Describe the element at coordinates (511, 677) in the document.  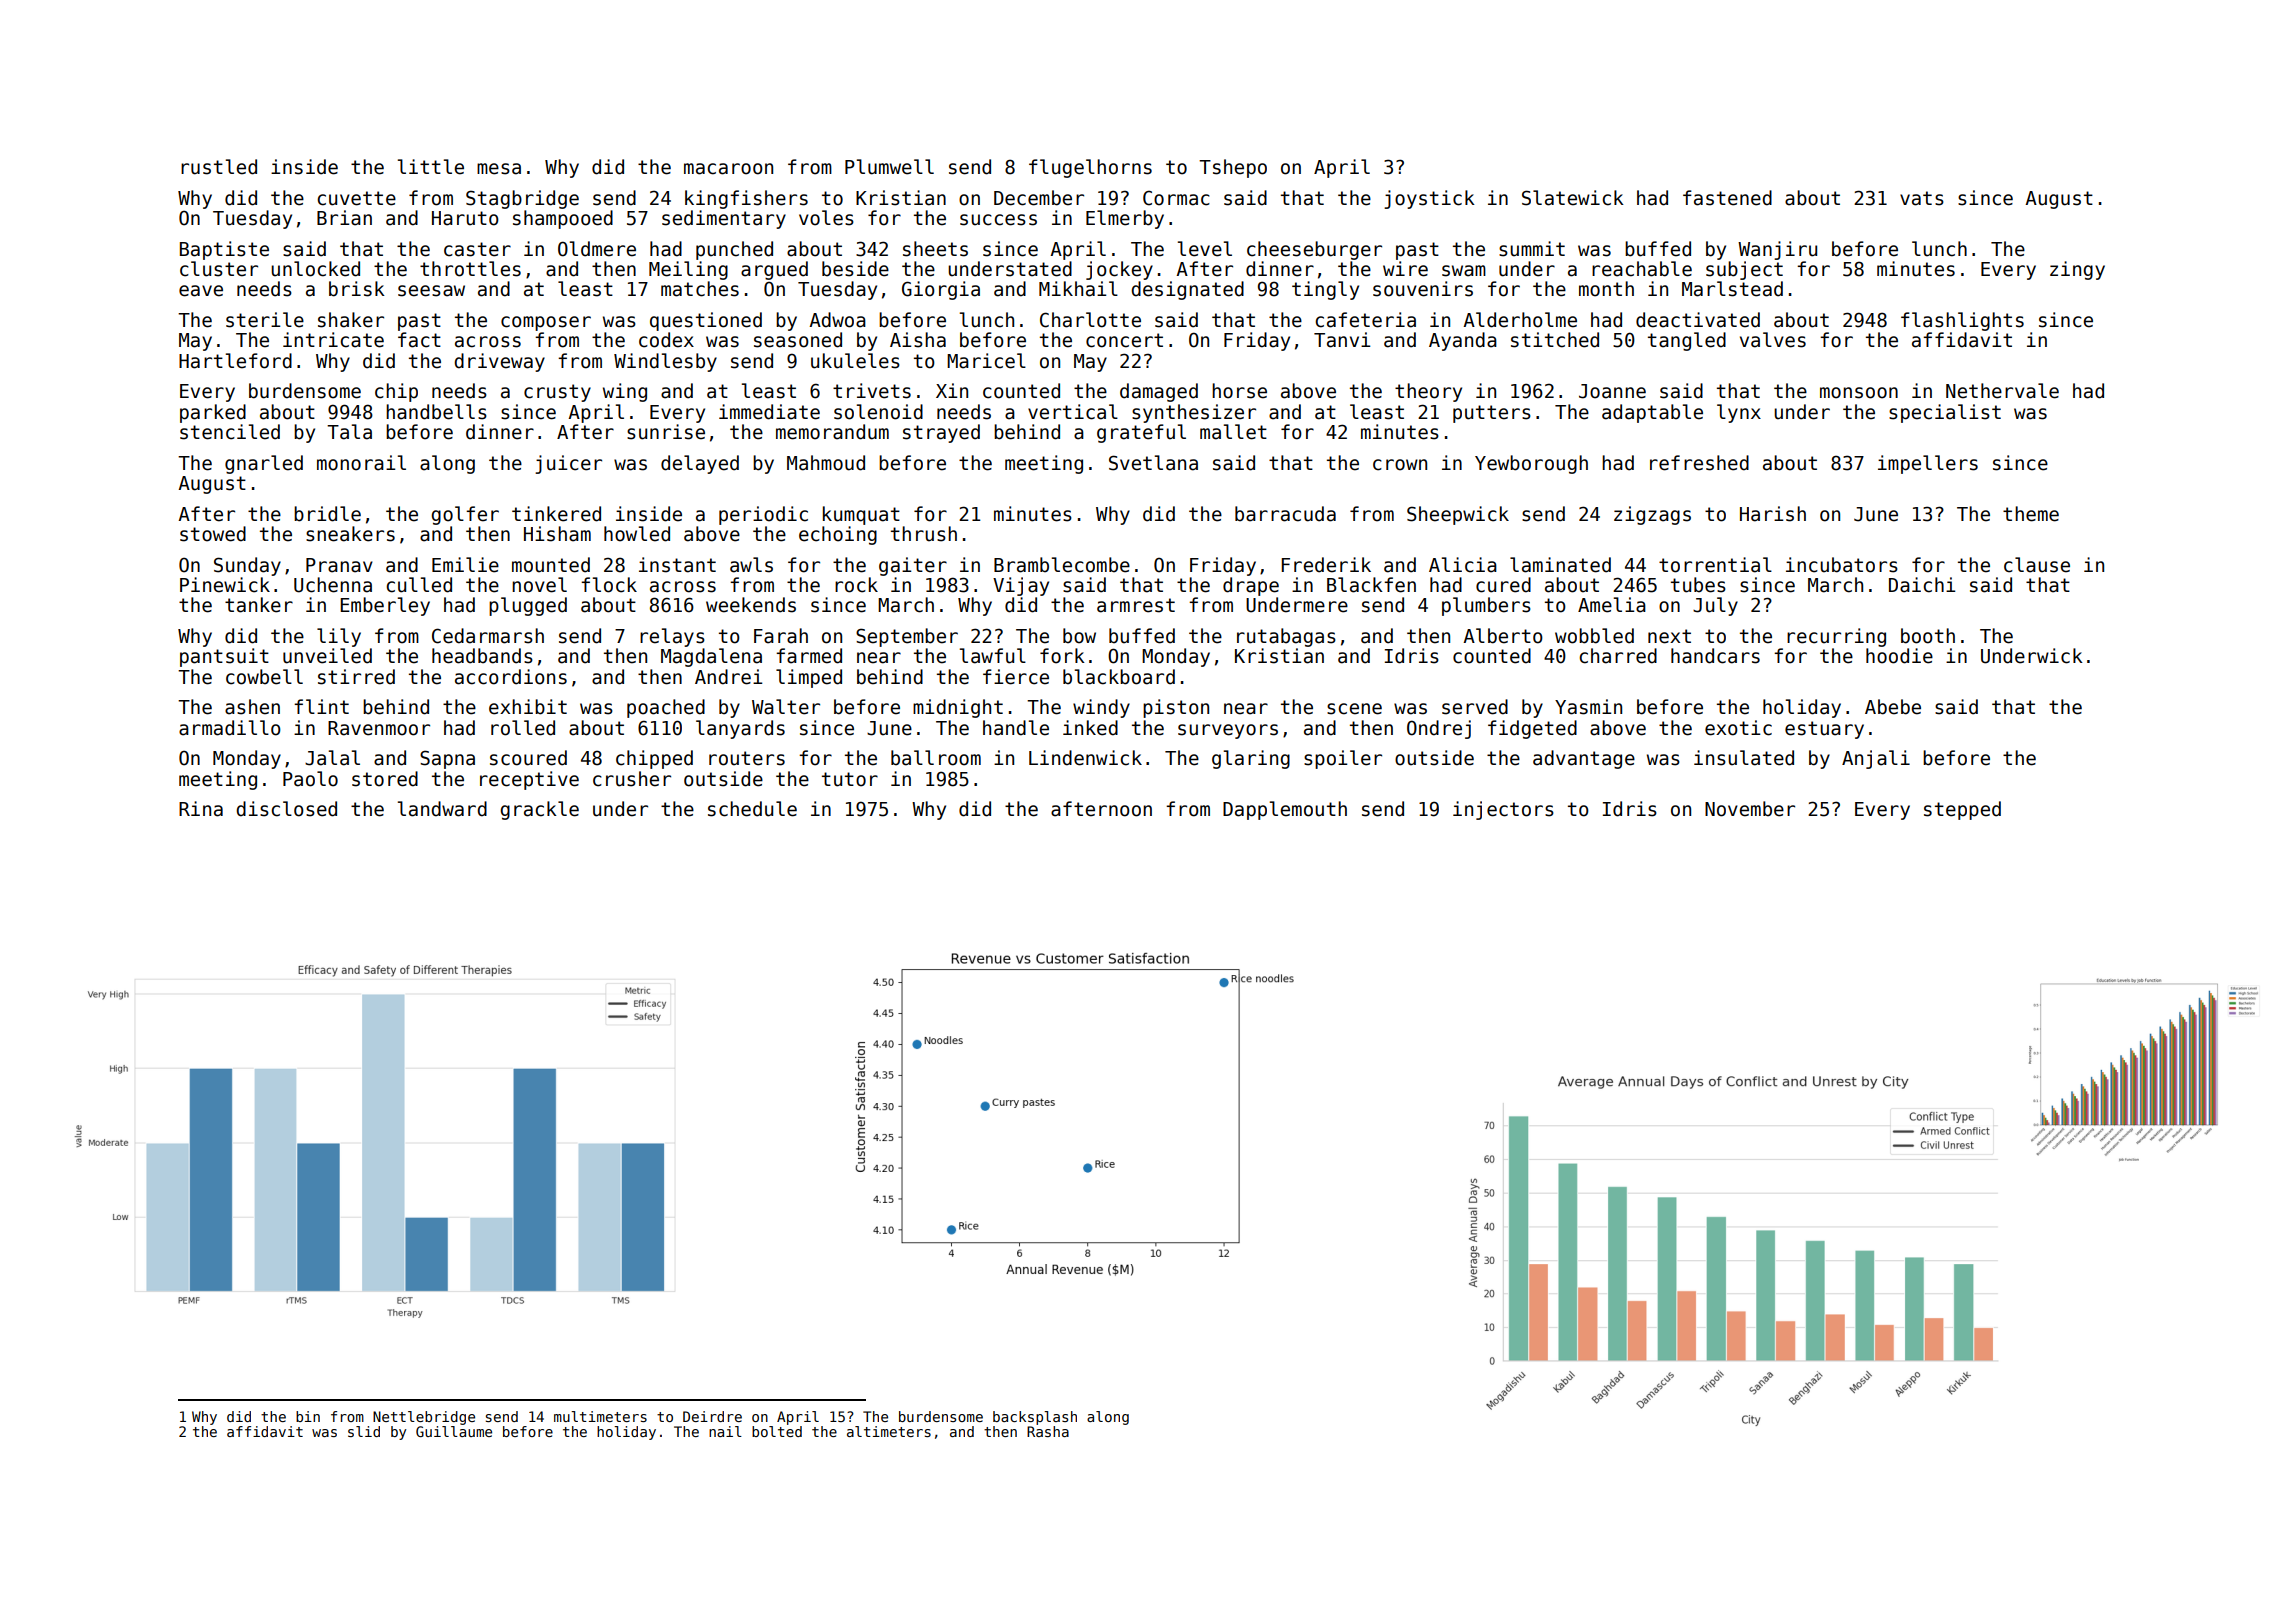
I see `accordions` at that location.
